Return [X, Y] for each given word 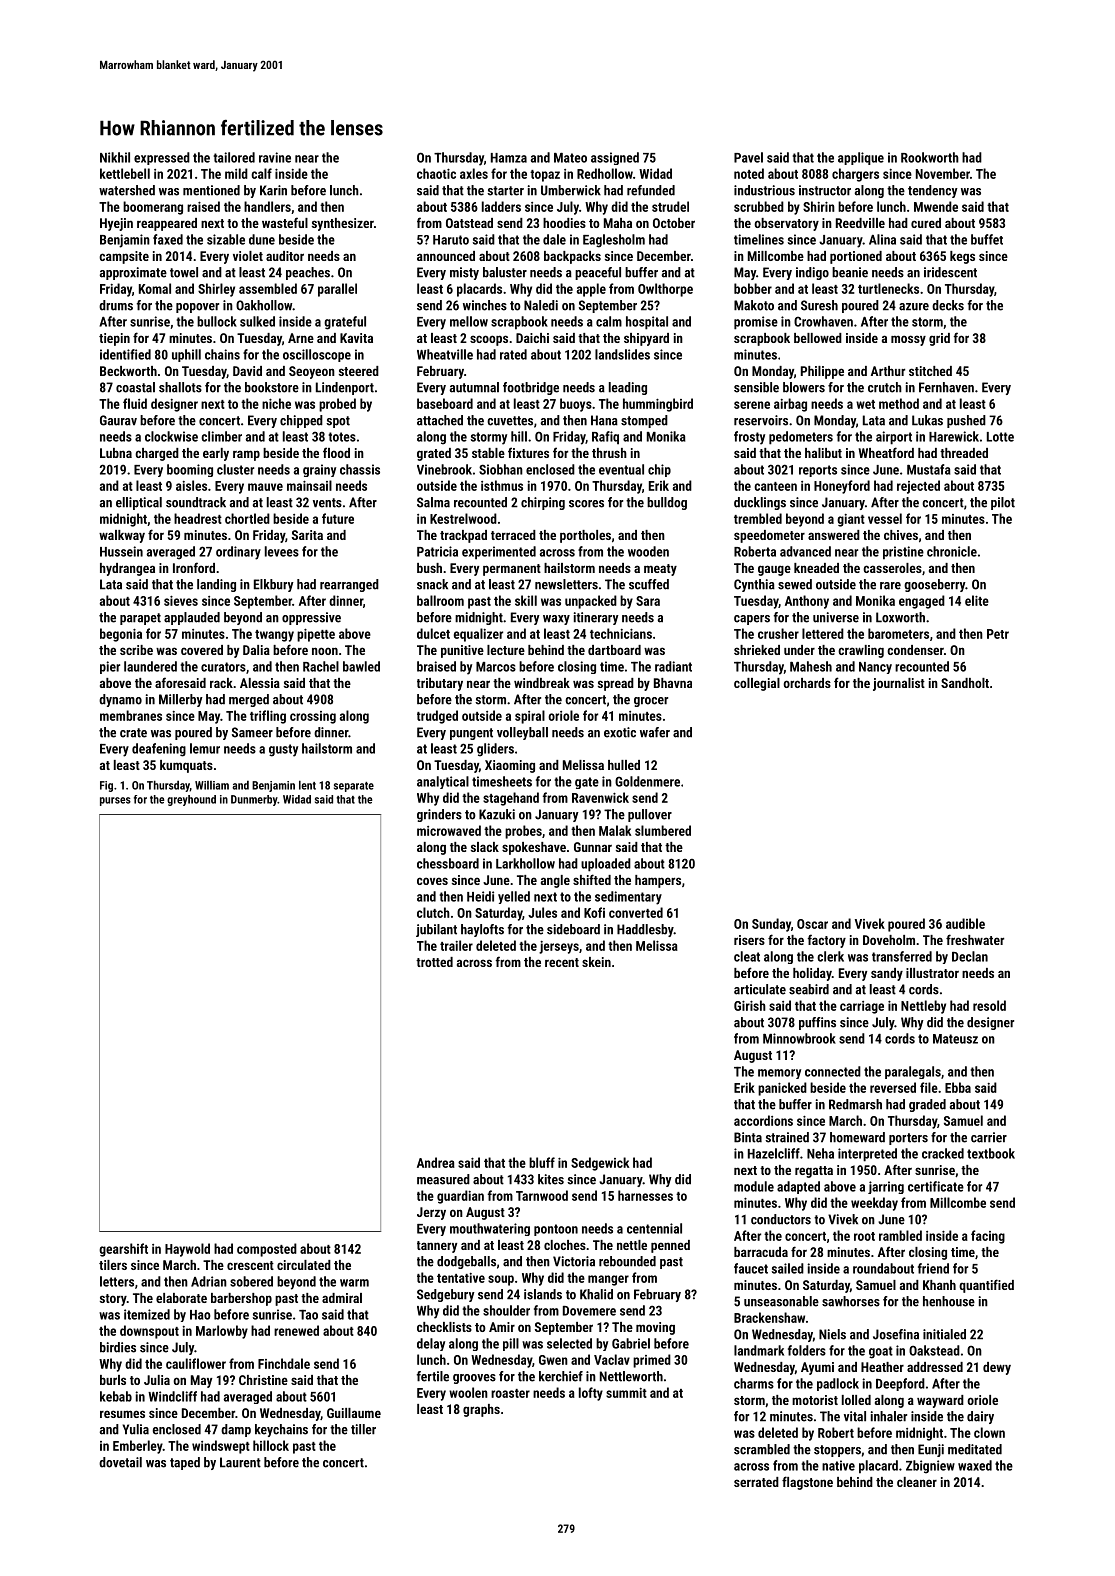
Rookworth [930, 157]
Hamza [509, 158]
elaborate [181, 1298]
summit [626, 1393]
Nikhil [115, 157]
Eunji [931, 1450]
